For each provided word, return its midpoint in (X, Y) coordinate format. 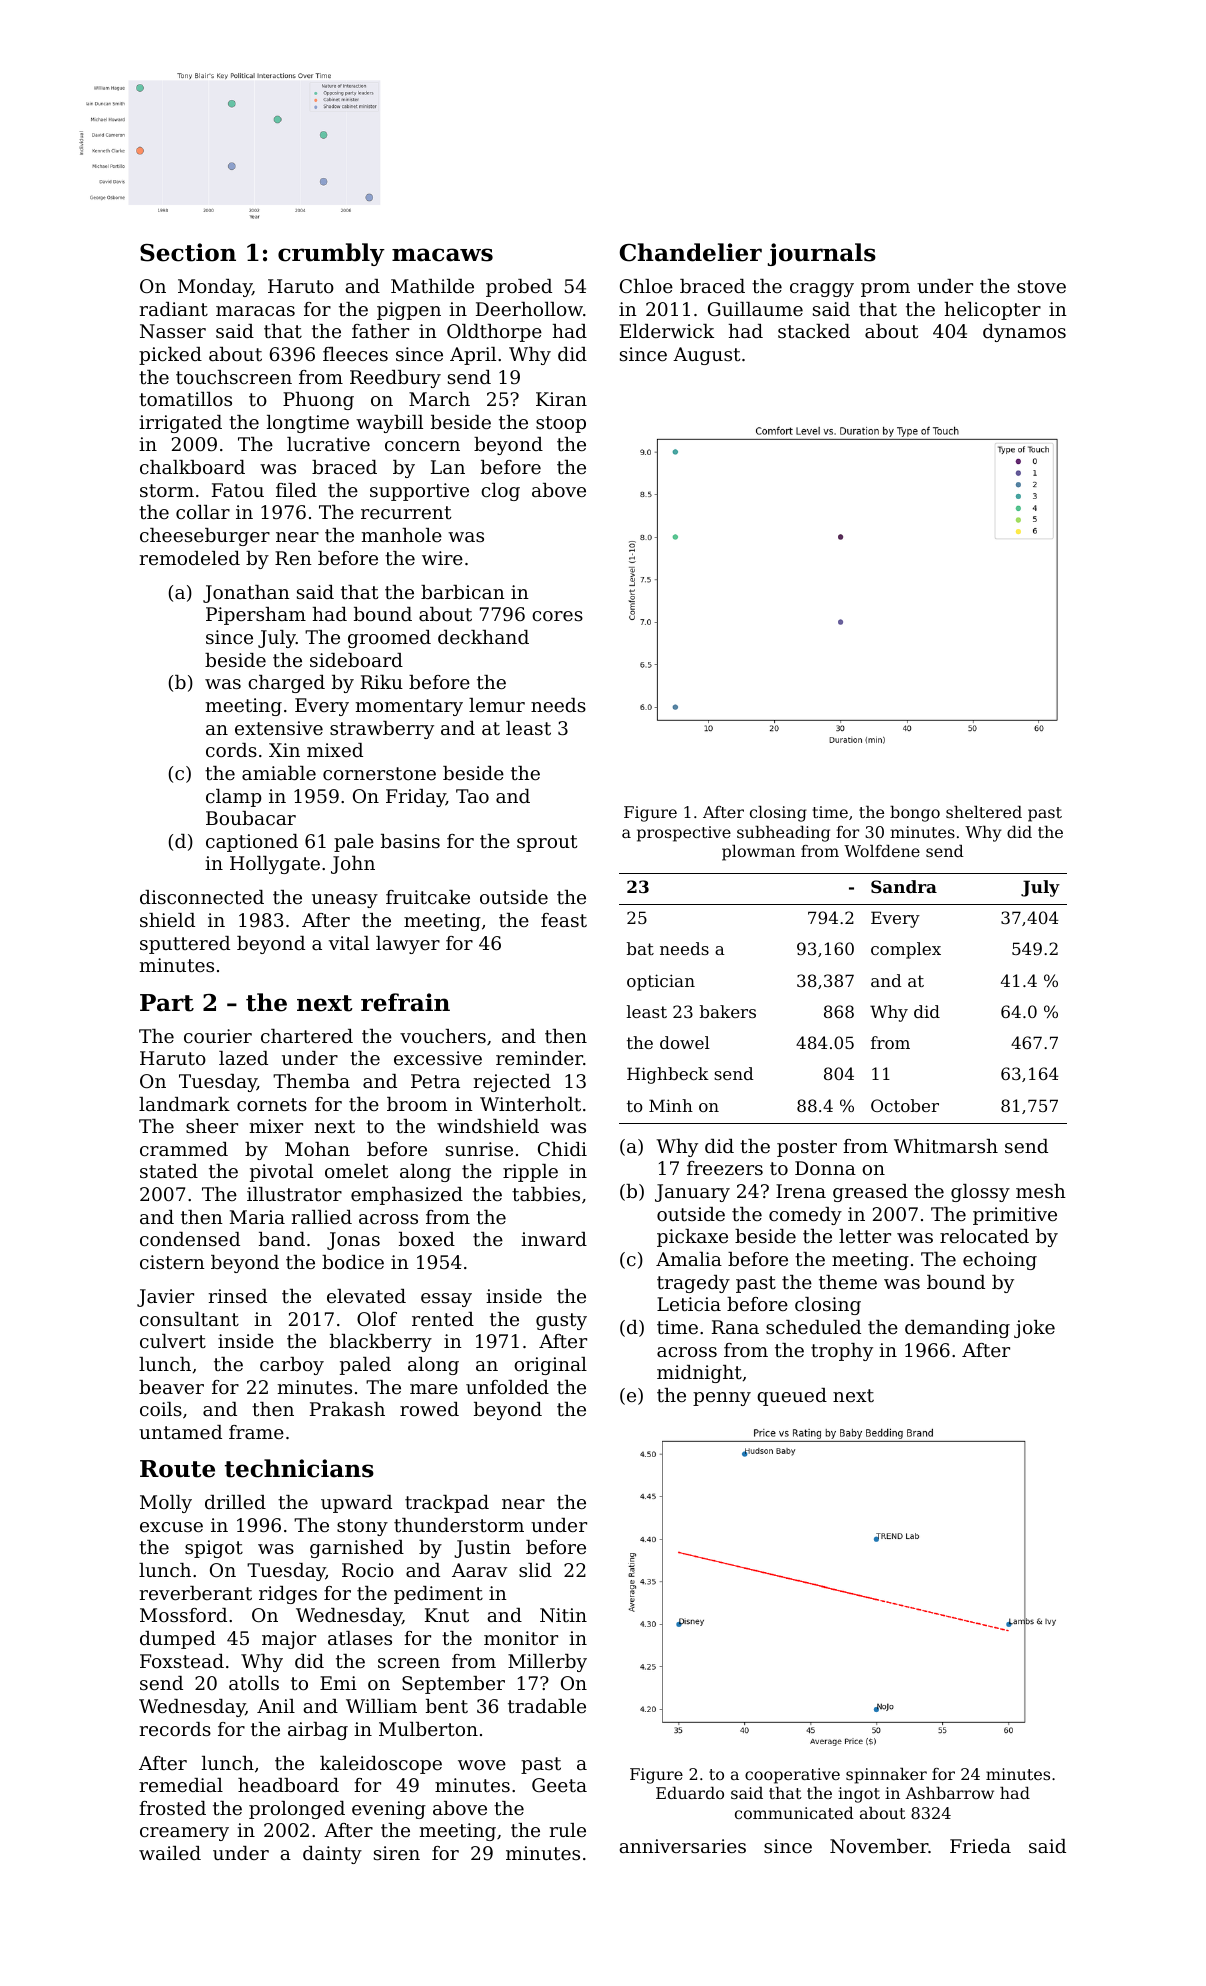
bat (640, 948)
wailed (170, 1853)
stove (1042, 286)
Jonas (353, 1241)
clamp (234, 798)
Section (188, 252)
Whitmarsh (946, 1146)
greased (870, 1193)
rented (443, 1319)
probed (519, 288)
